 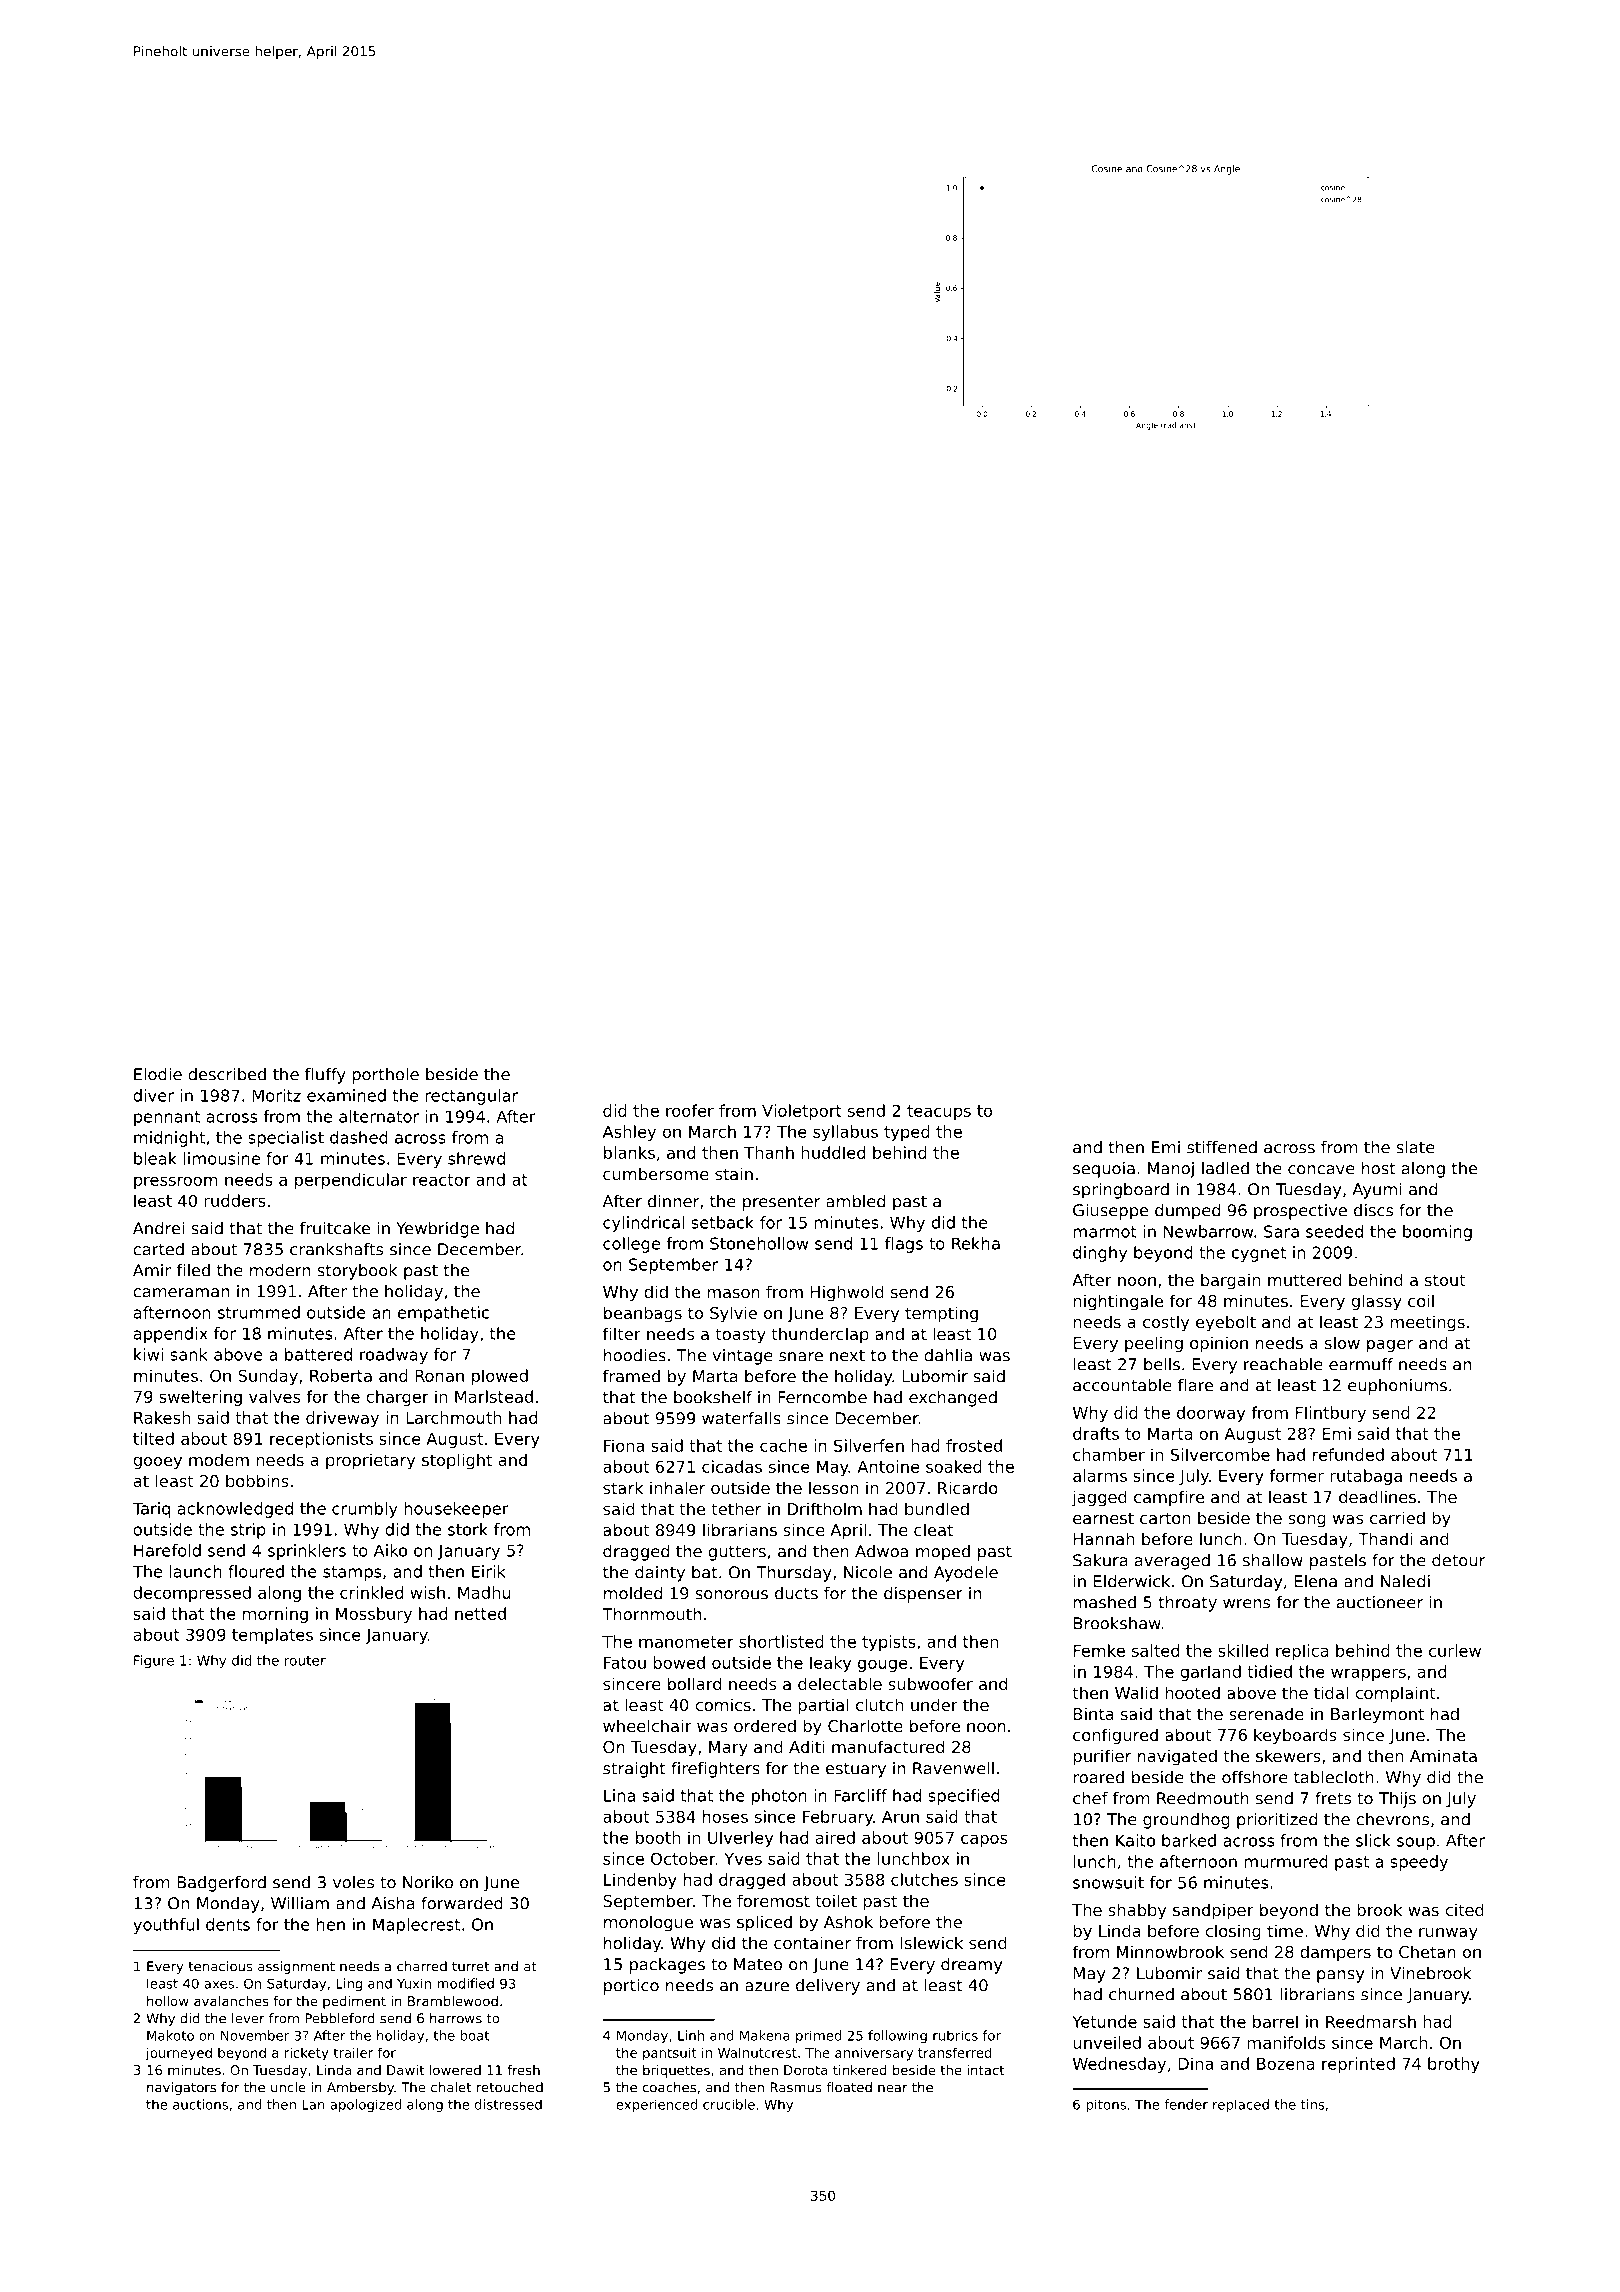 I want to click on shrewd, so click(x=476, y=1158).
